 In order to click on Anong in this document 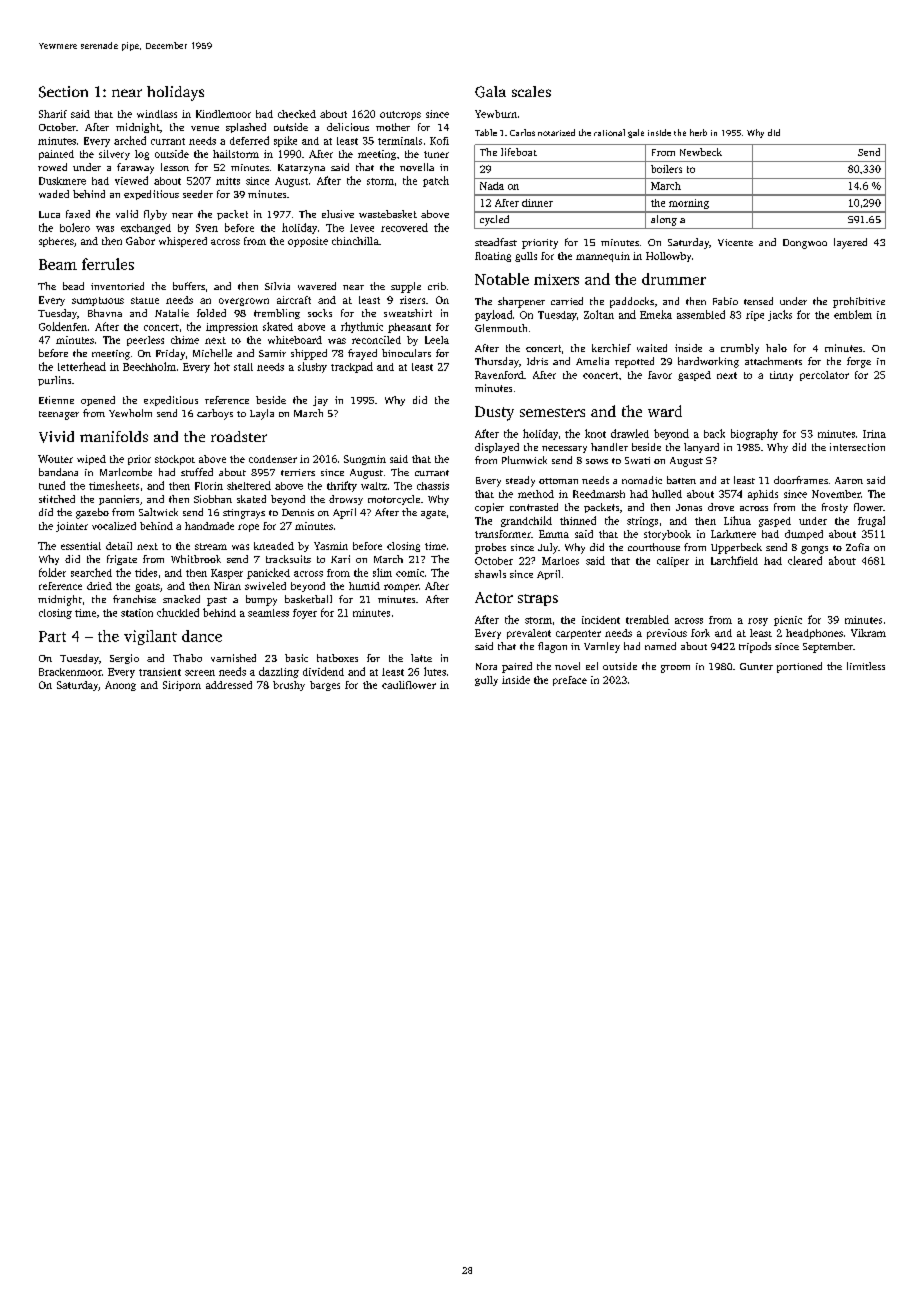, I will do `click(120, 686)`.
